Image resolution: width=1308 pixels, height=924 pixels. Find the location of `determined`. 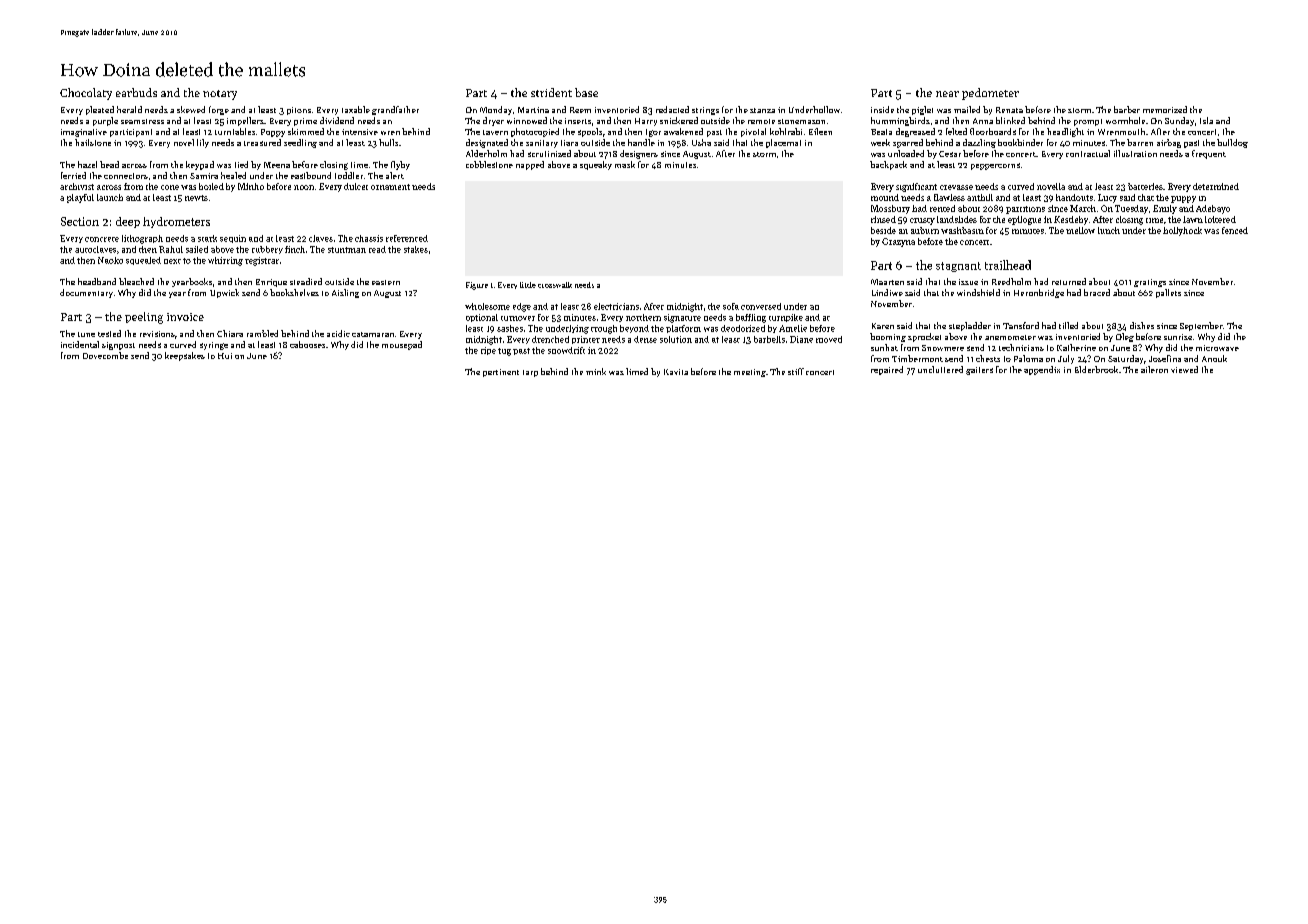

determined is located at coordinates (1216, 186).
